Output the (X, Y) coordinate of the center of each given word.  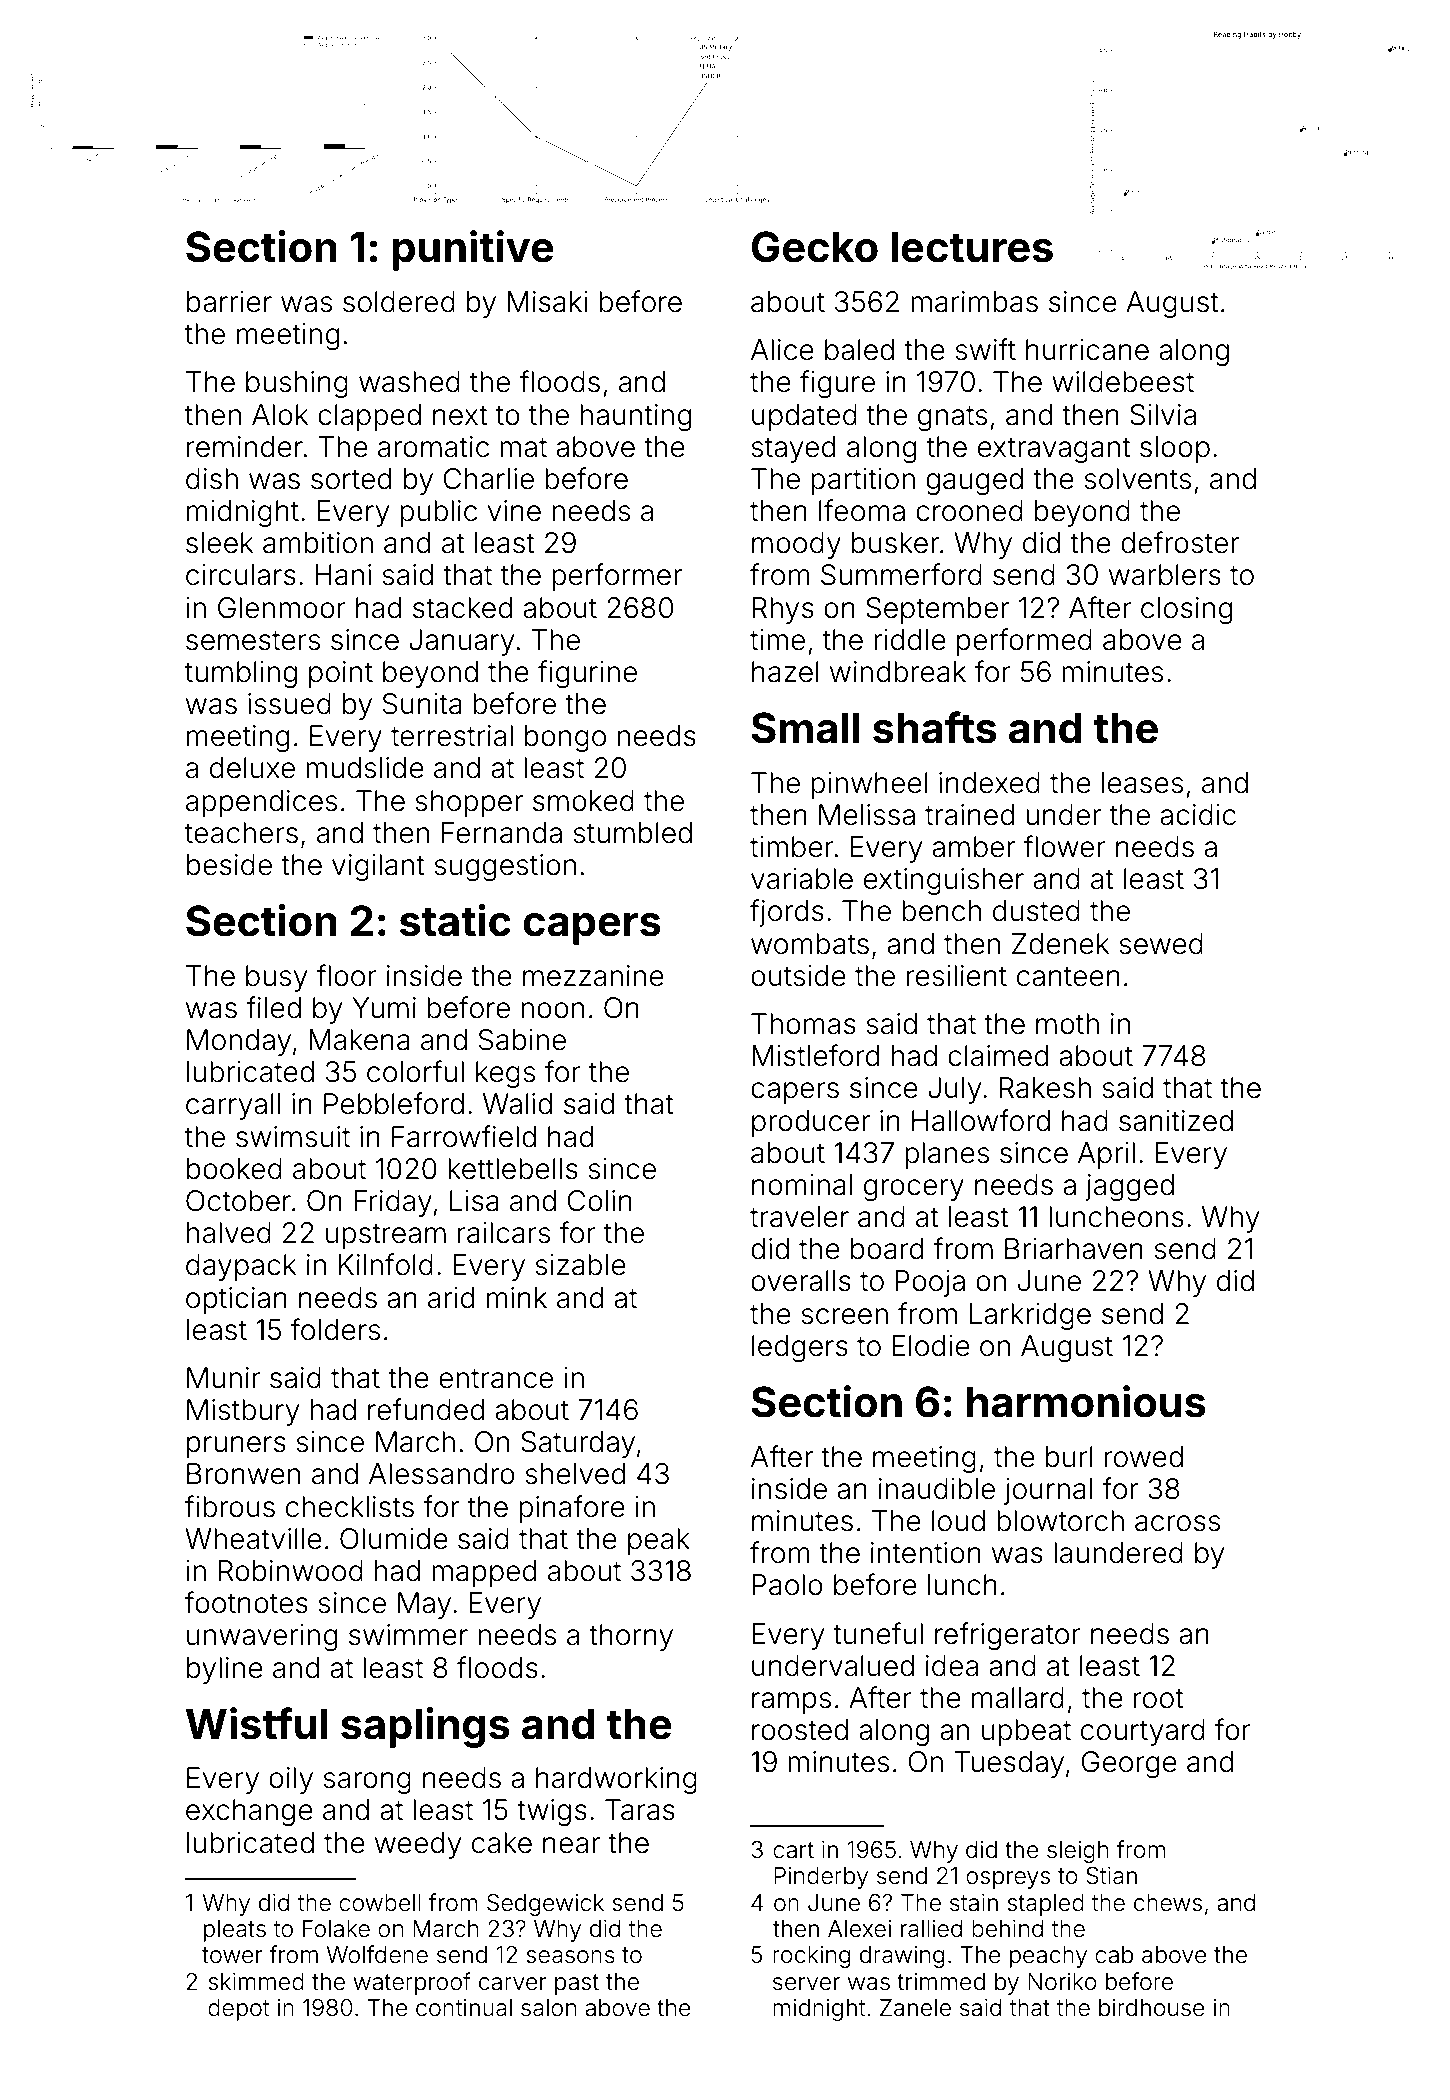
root (1158, 1699)
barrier (229, 302)
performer (617, 577)
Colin (599, 1201)
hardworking (616, 1780)
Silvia (1163, 415)
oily (291, 1780)
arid (451, 1298)
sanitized (1176, 1121)
